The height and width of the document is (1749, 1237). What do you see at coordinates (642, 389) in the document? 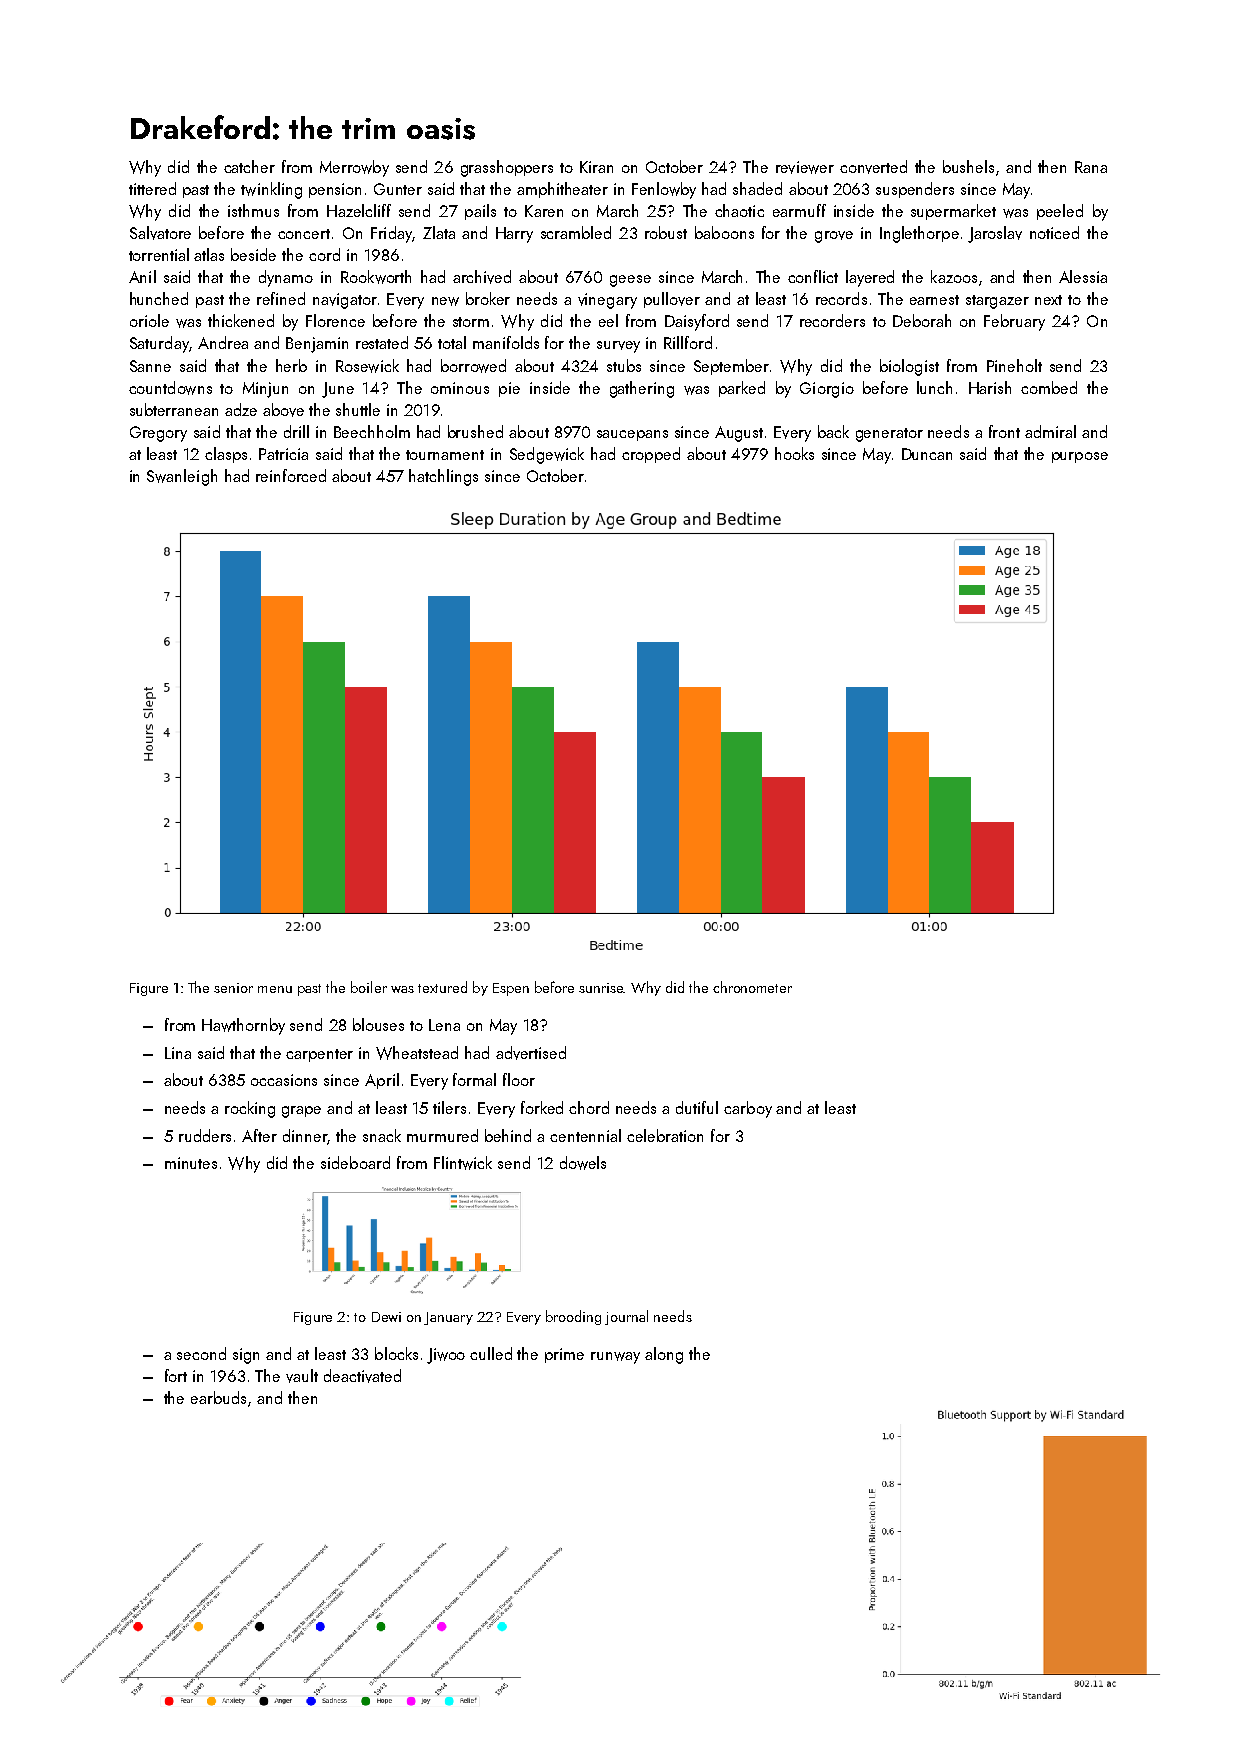
I see `gathering` at bounding box center [642, 389].
